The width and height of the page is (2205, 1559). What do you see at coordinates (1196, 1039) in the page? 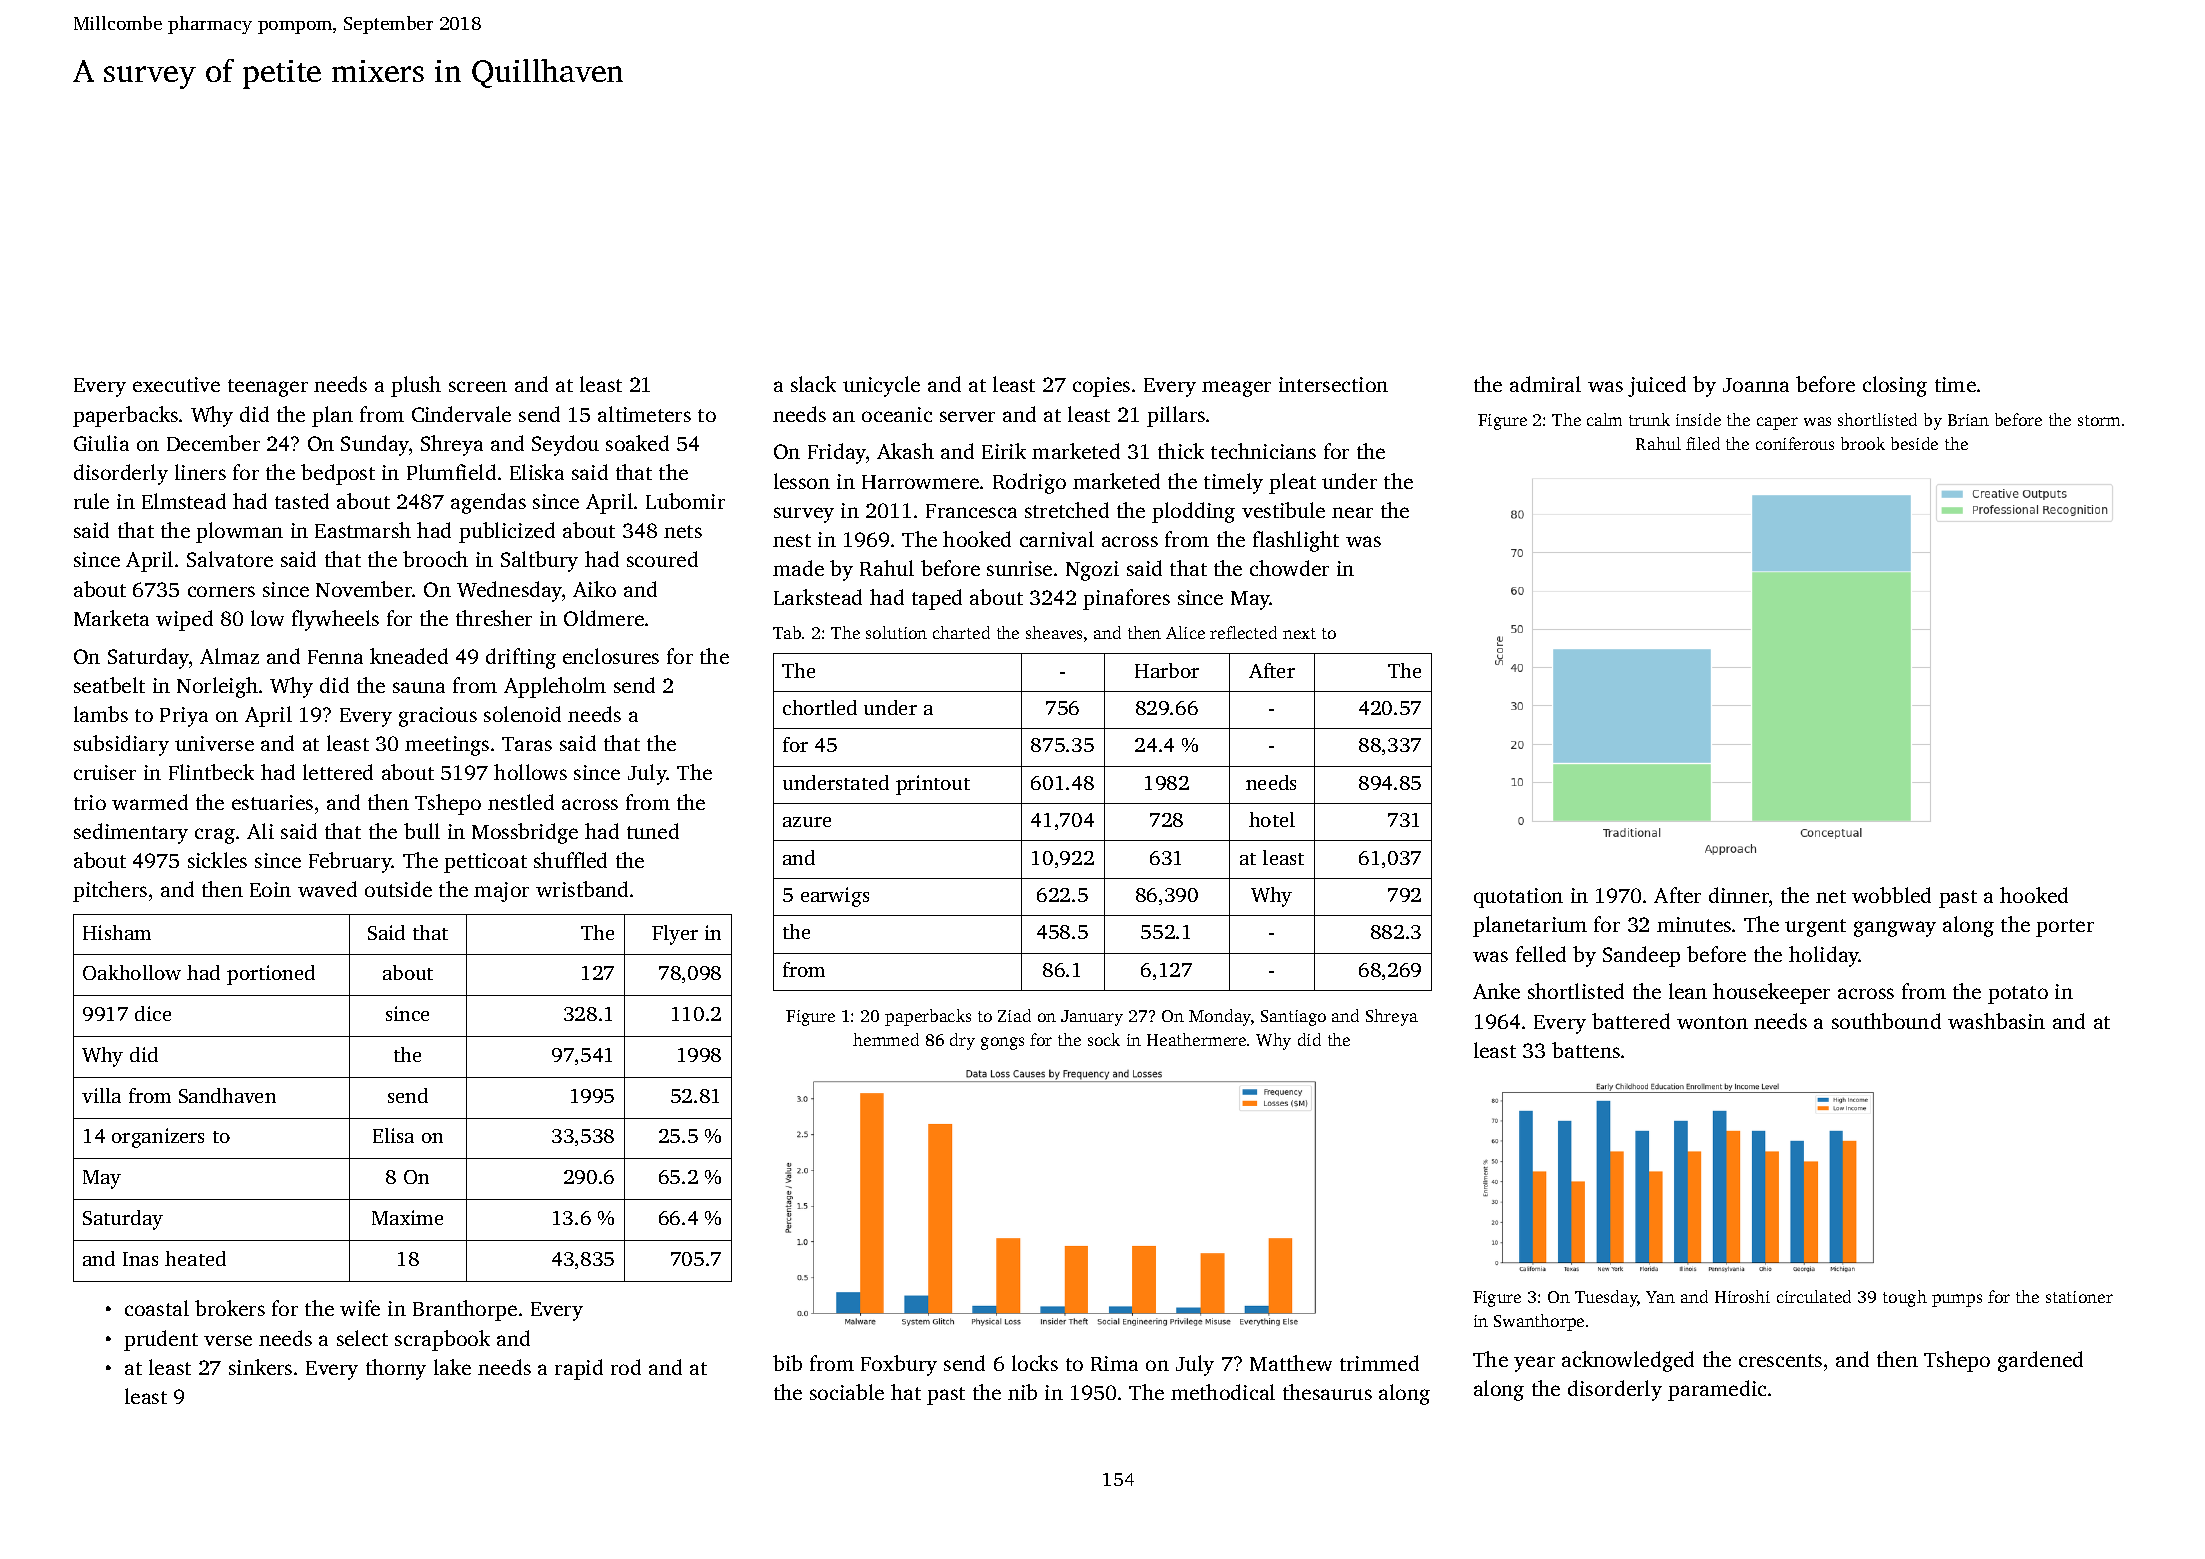
I see `Heathermere` at bounding box center [1196, 1039].
